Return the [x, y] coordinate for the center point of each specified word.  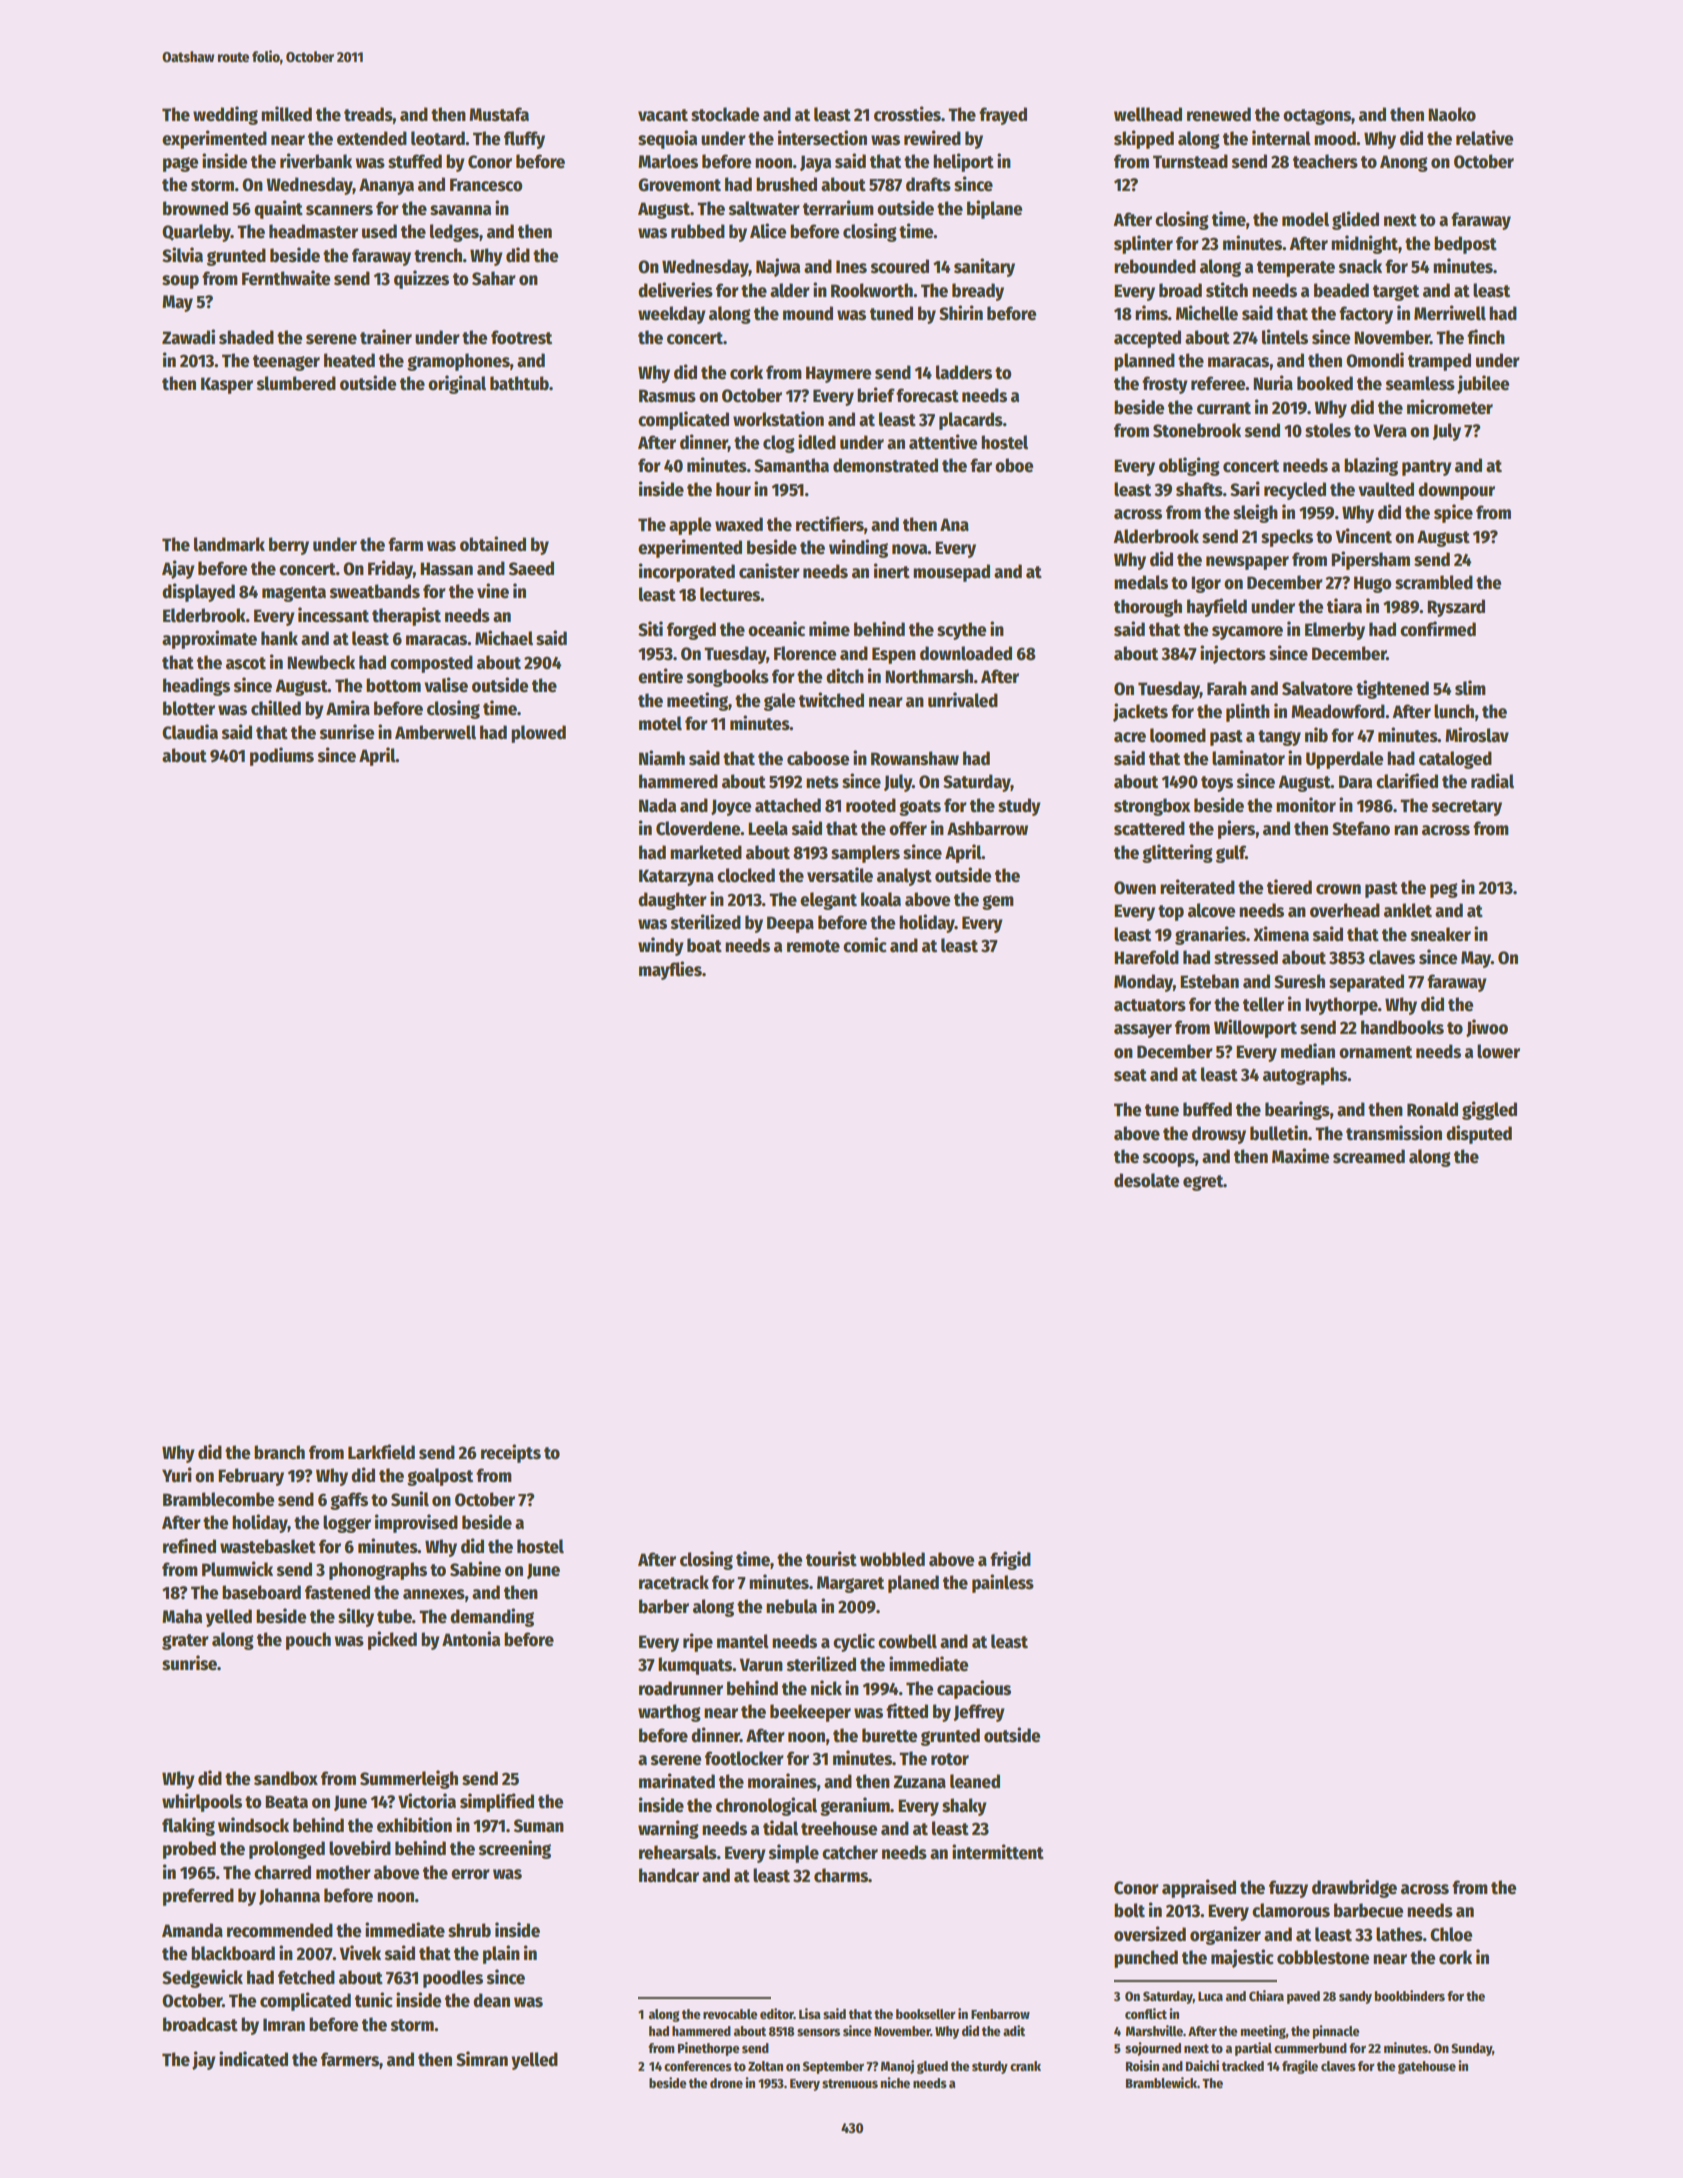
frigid [1010, 1560]
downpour [1456, 491]
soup [180, 282]
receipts [511, 1453]
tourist [831, 1559]
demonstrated [885, 465]
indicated [253, 2059]
